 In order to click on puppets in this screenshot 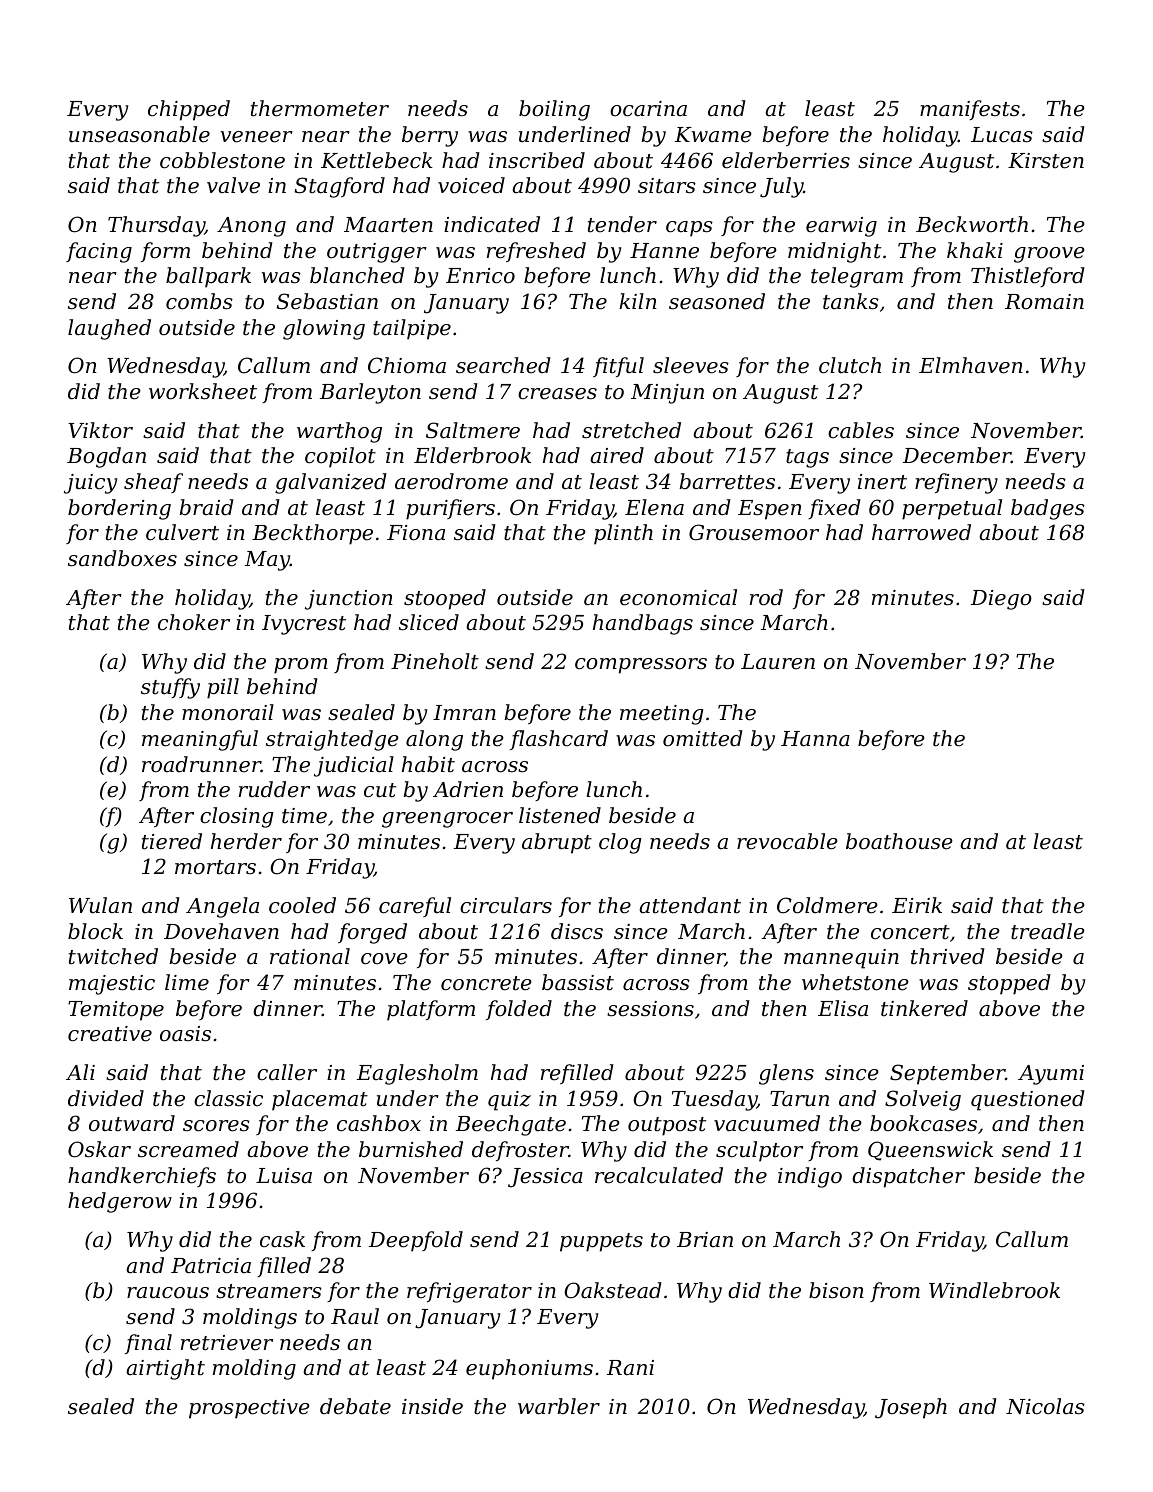, I will do `click(601, 1242)`.
